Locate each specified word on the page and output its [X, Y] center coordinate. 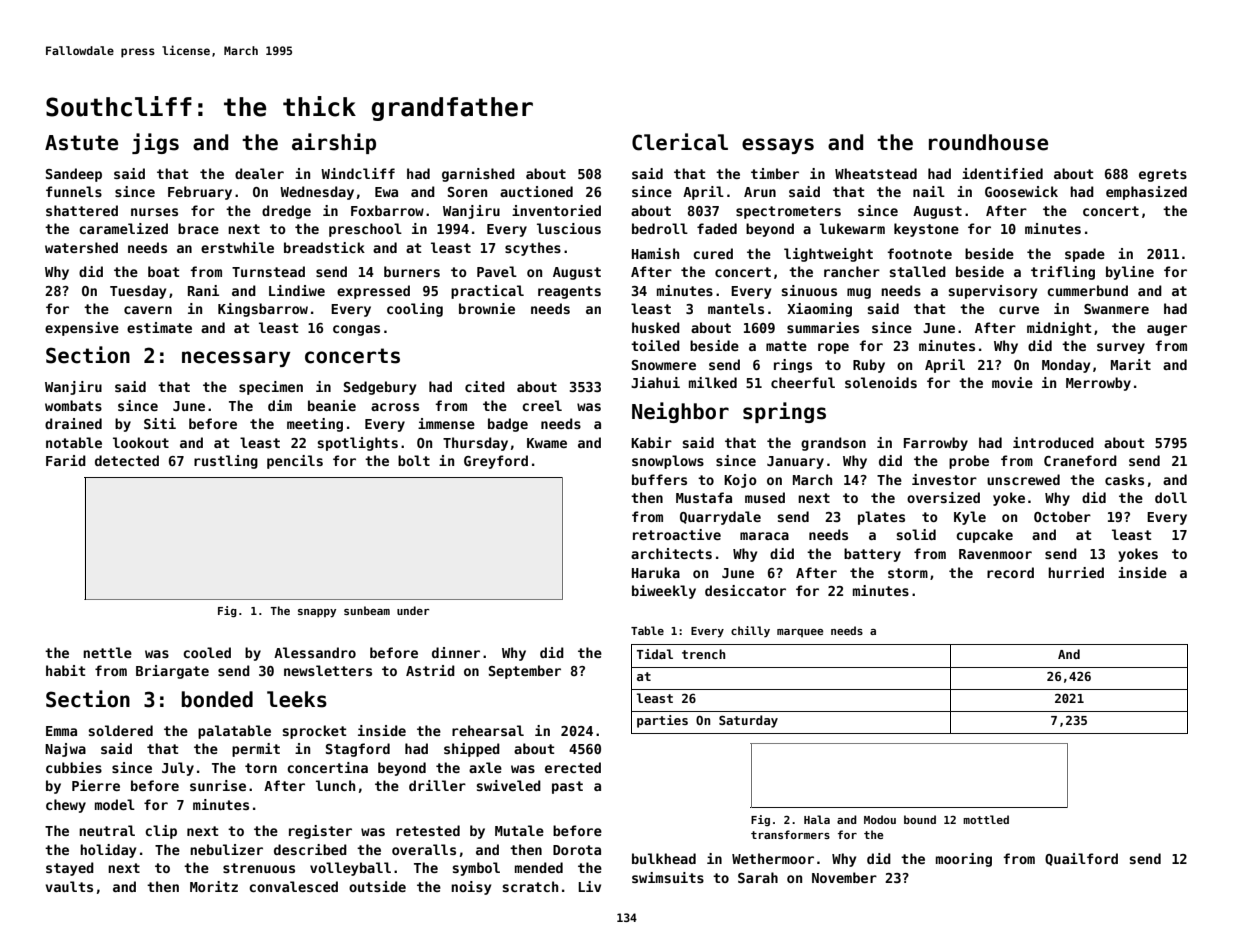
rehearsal [488, 730]
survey [1121, 348]
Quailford [1081, 859]
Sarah [758, 877]
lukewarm [852, 228]
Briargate [172, 672]
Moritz [214, 886]
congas [356, 330]
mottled [986, 819]
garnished [478, 175]
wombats [73, 405]
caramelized [123, 228]
